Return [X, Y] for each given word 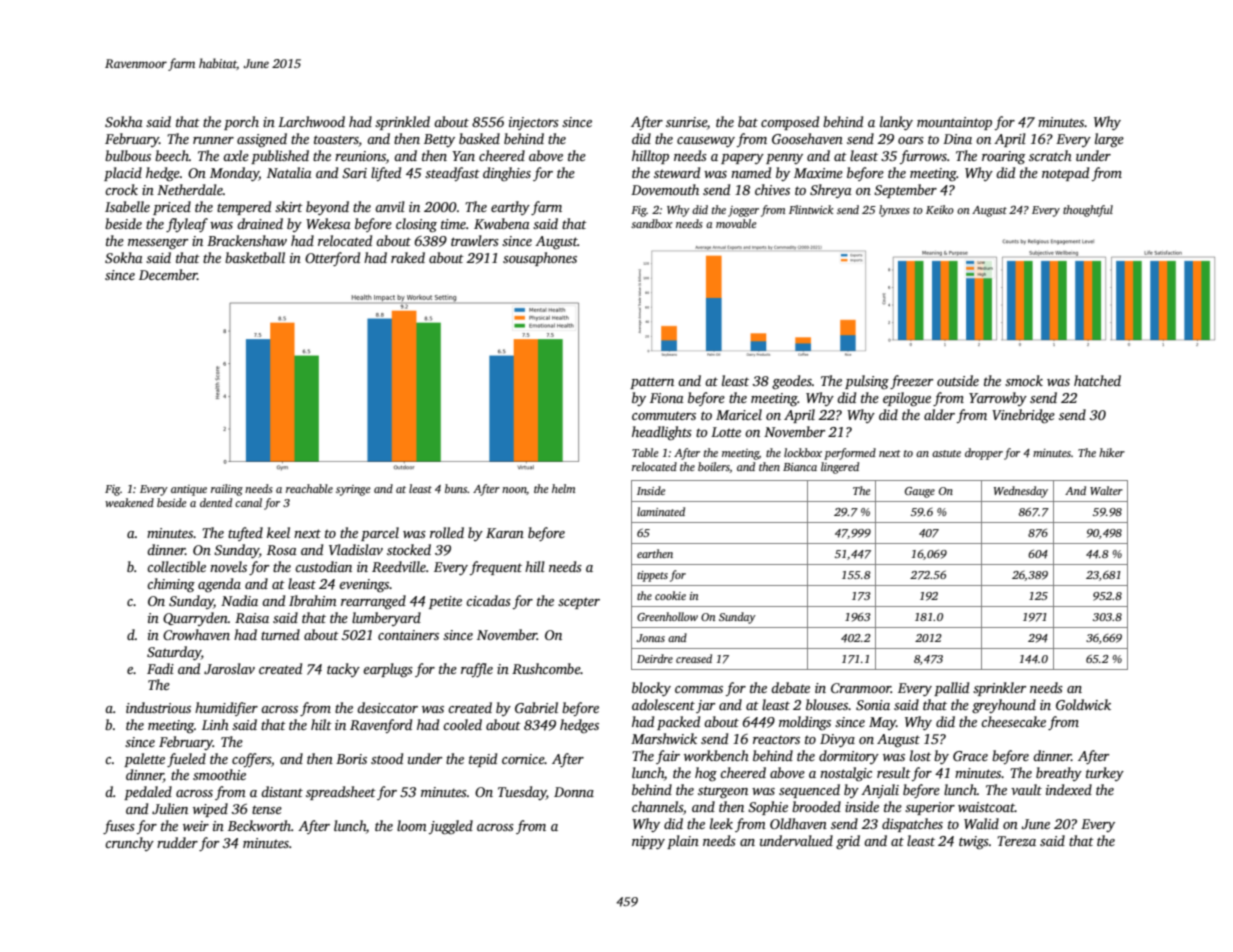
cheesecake [1013, 721]
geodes [792, 382]
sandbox [652, 223]
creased [694, 658]
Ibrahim [313, 600]
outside [958, 380]
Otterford [332, 259]
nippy [648, 842]
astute [946, 453]
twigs [974, 842]
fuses [119, 827]
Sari [354, 173]
